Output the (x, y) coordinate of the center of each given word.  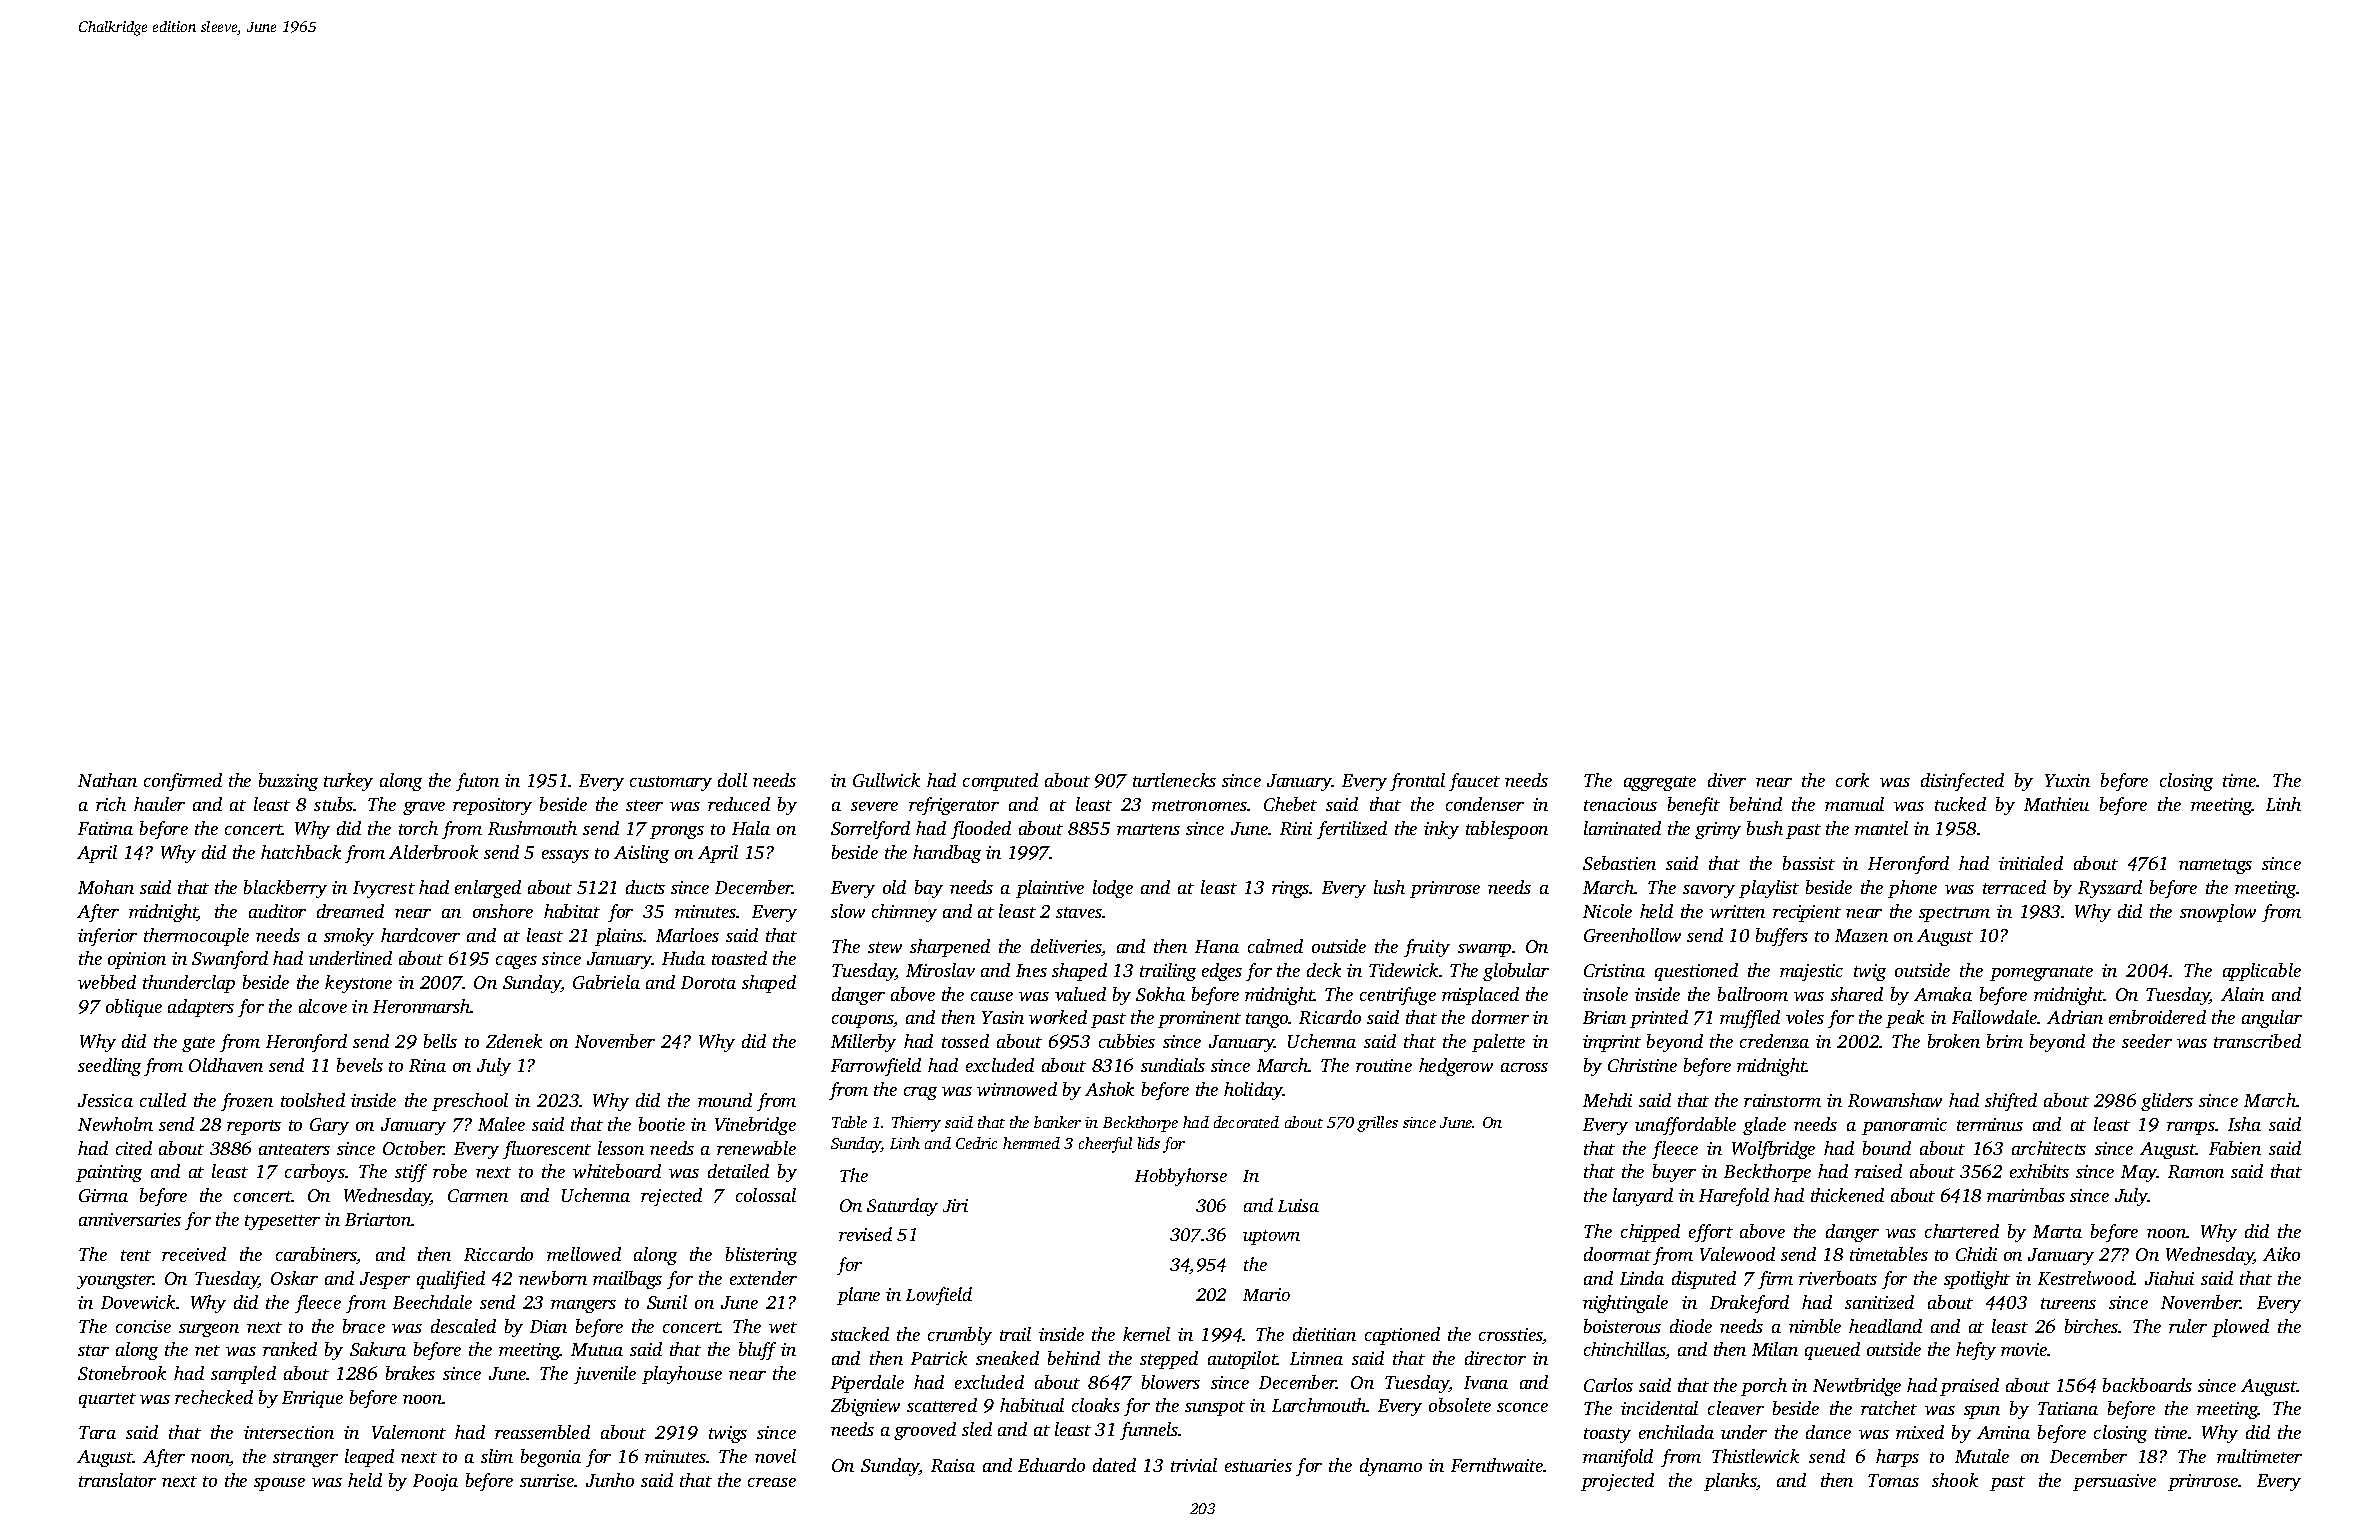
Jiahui (2169, 1278)
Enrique (312, 1399)
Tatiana (2068, 1408)
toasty (1607, 1435)
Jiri (955, 1205)
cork (1852, 780)
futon (477, 782)
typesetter (282, 1222)
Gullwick (886, 780)
